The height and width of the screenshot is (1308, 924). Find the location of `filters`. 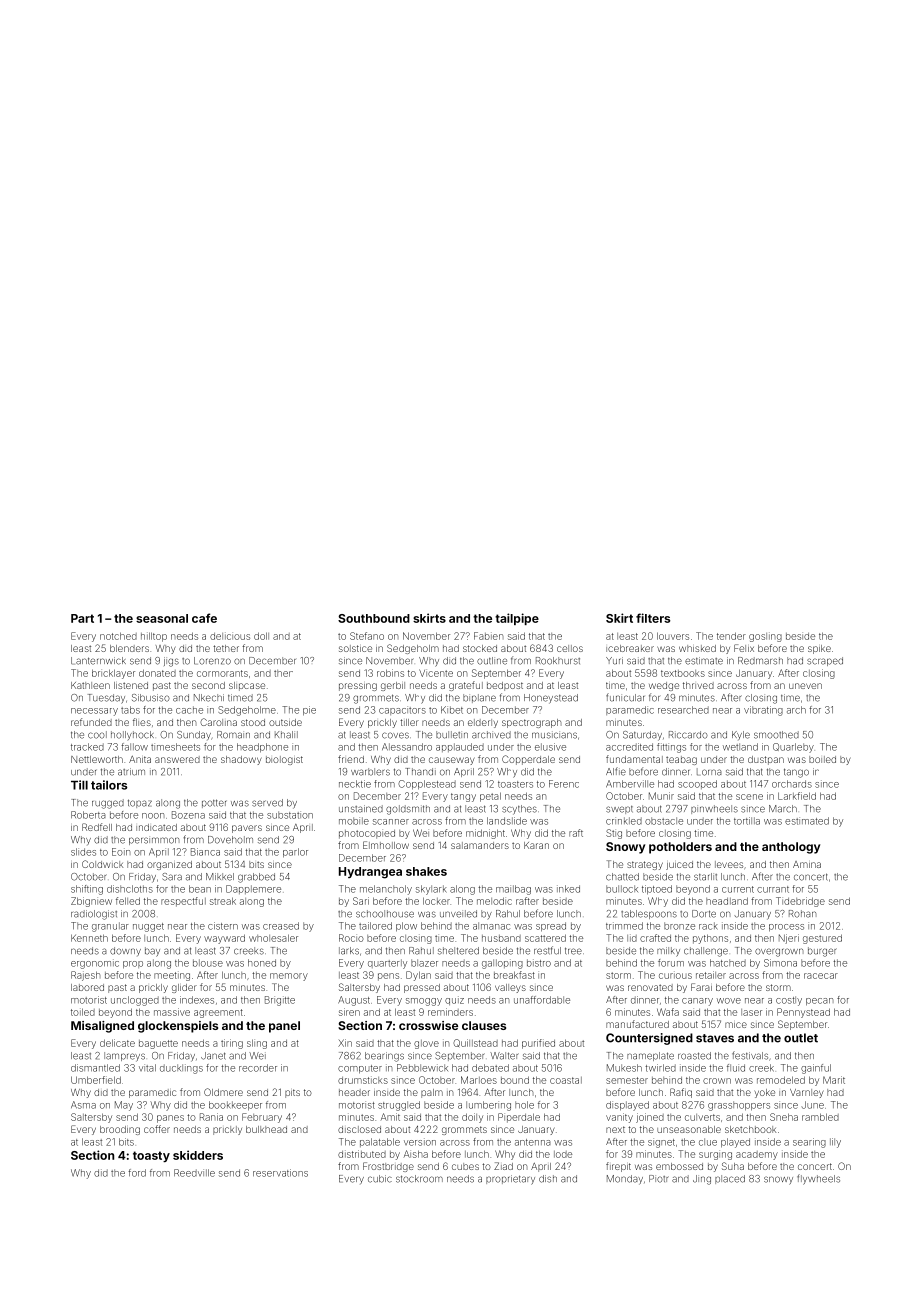

filters is located at coordinates (653, 618).
